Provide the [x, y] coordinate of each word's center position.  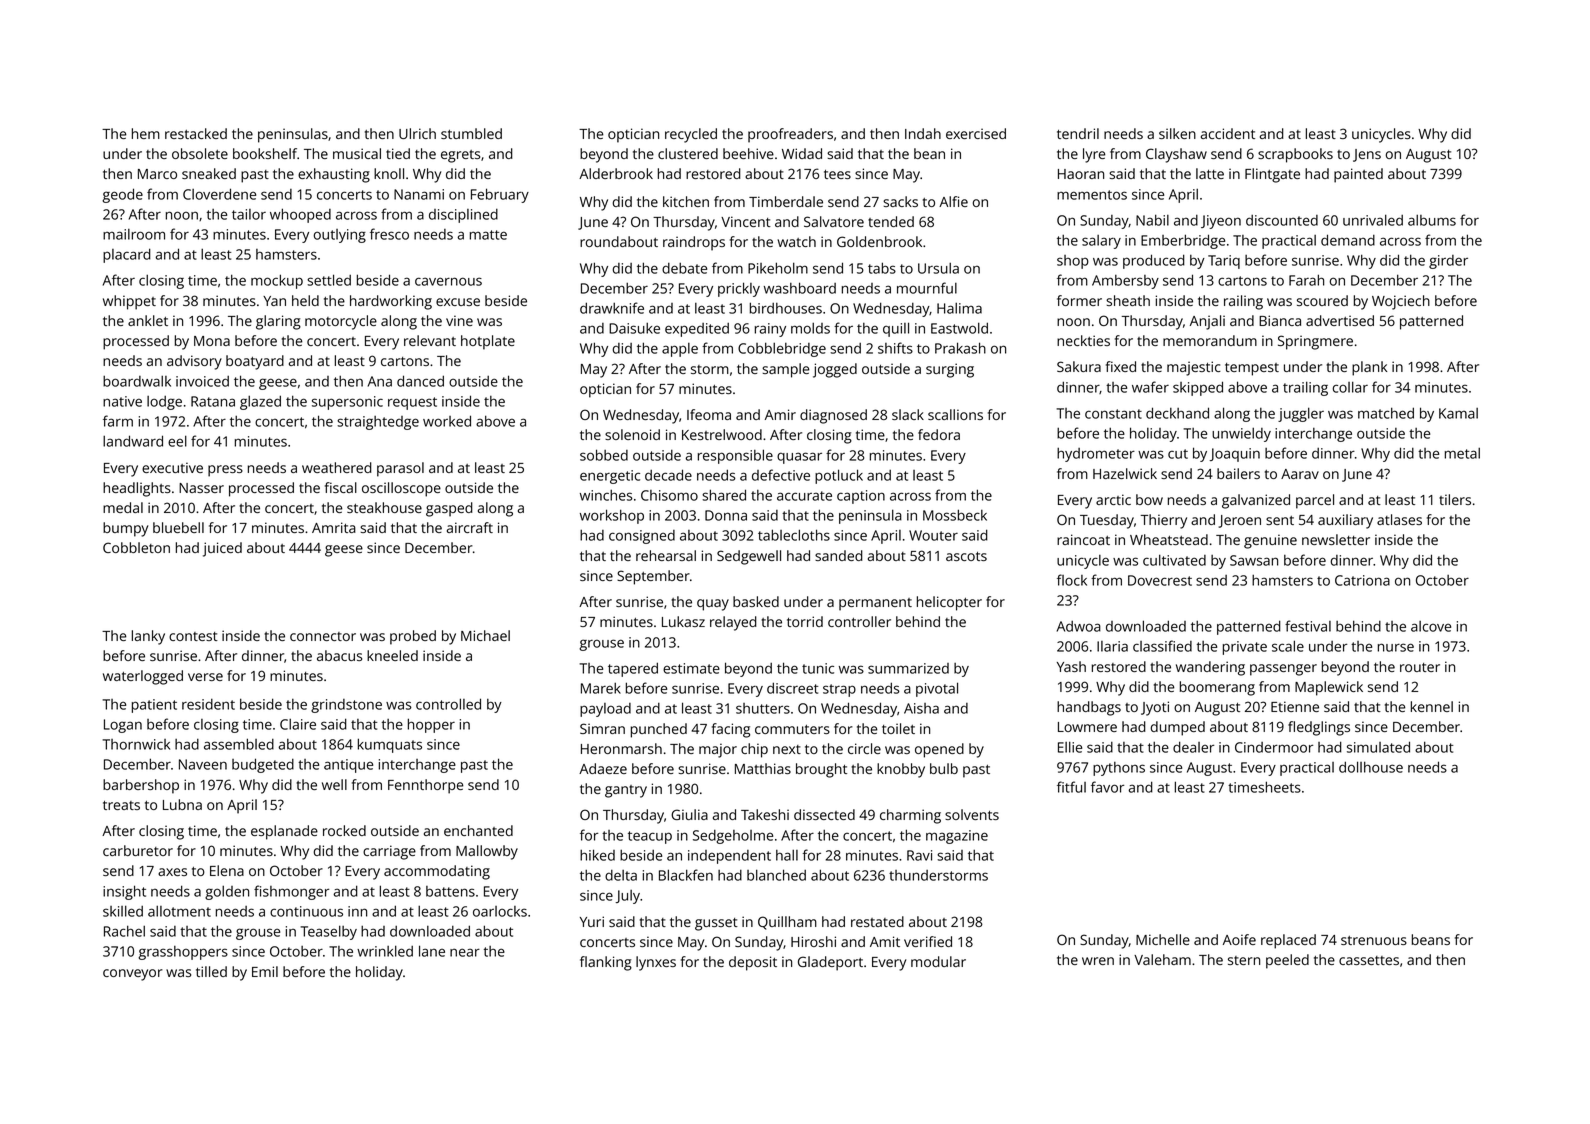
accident [1228, 133]
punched [659, 730]
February [500, 195]
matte [488, 235]
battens [450, 891]
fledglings [1319, 728]
